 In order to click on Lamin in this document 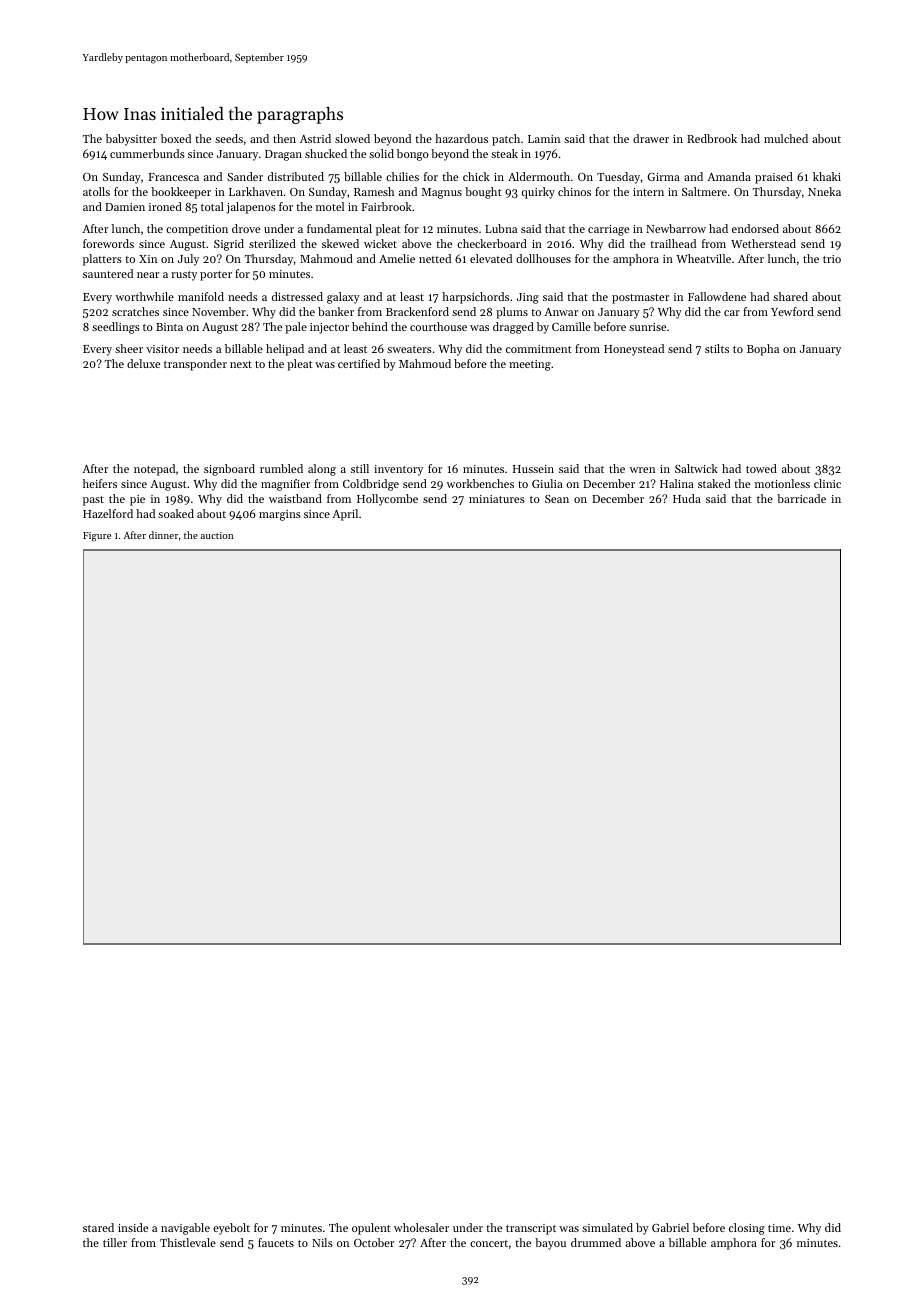, I will do `click(544, 139)`.
